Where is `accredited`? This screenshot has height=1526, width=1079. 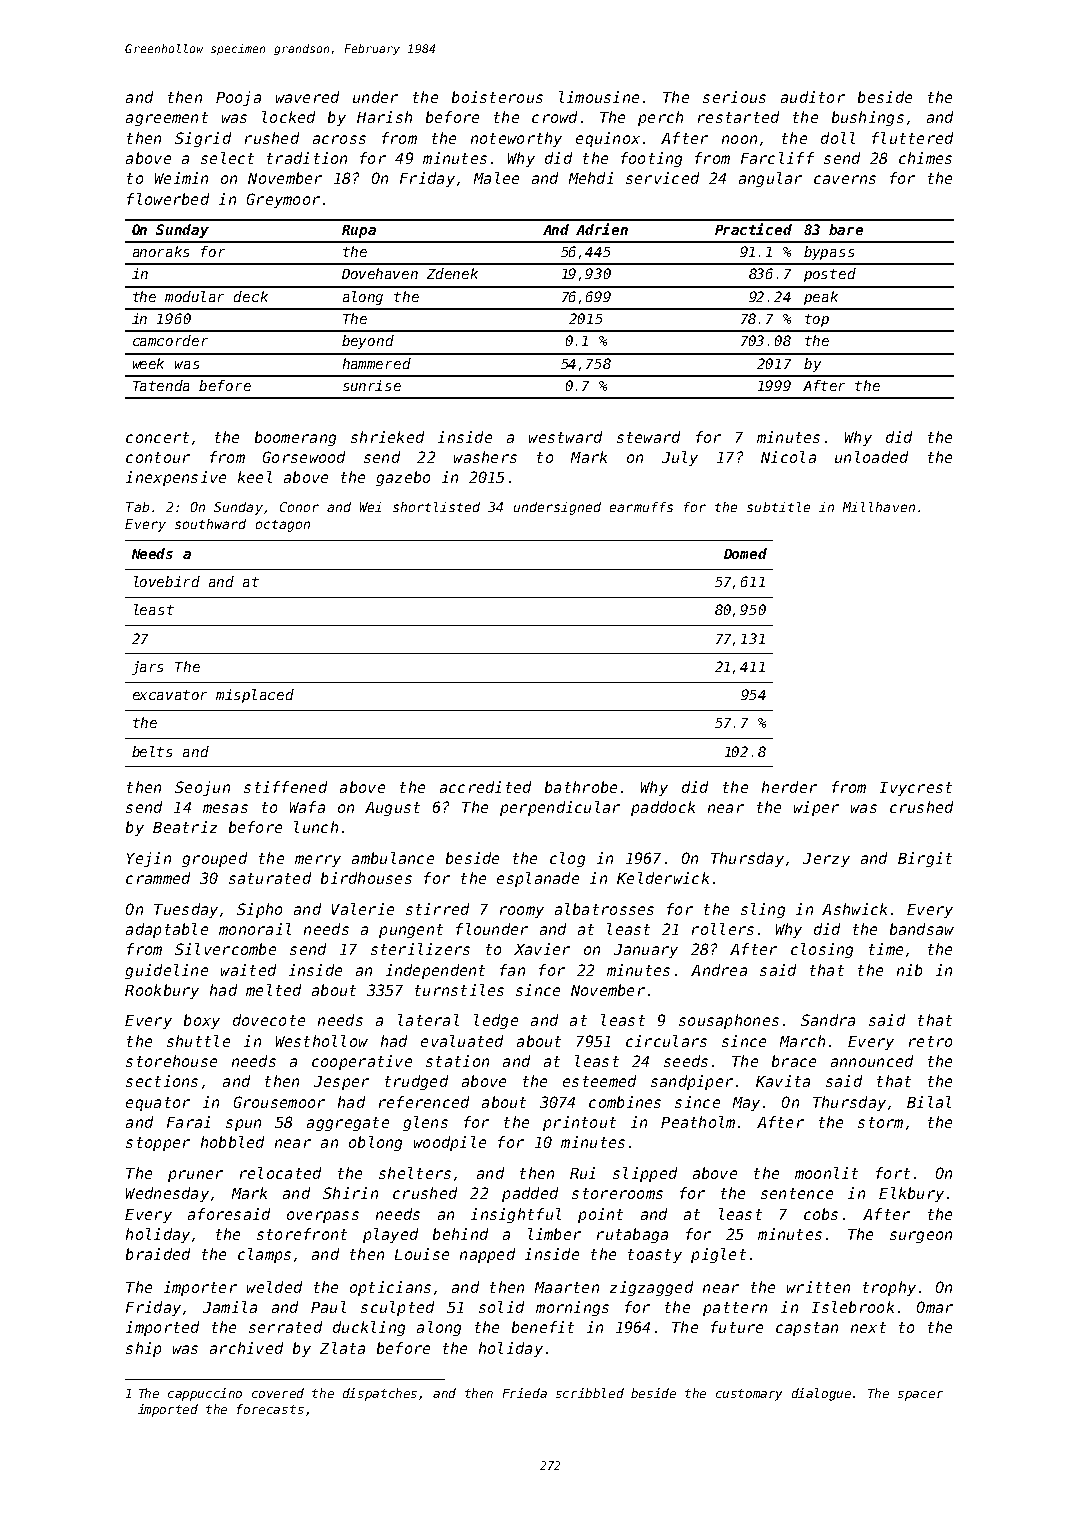
accredited is located at coordinates (485, 787).
